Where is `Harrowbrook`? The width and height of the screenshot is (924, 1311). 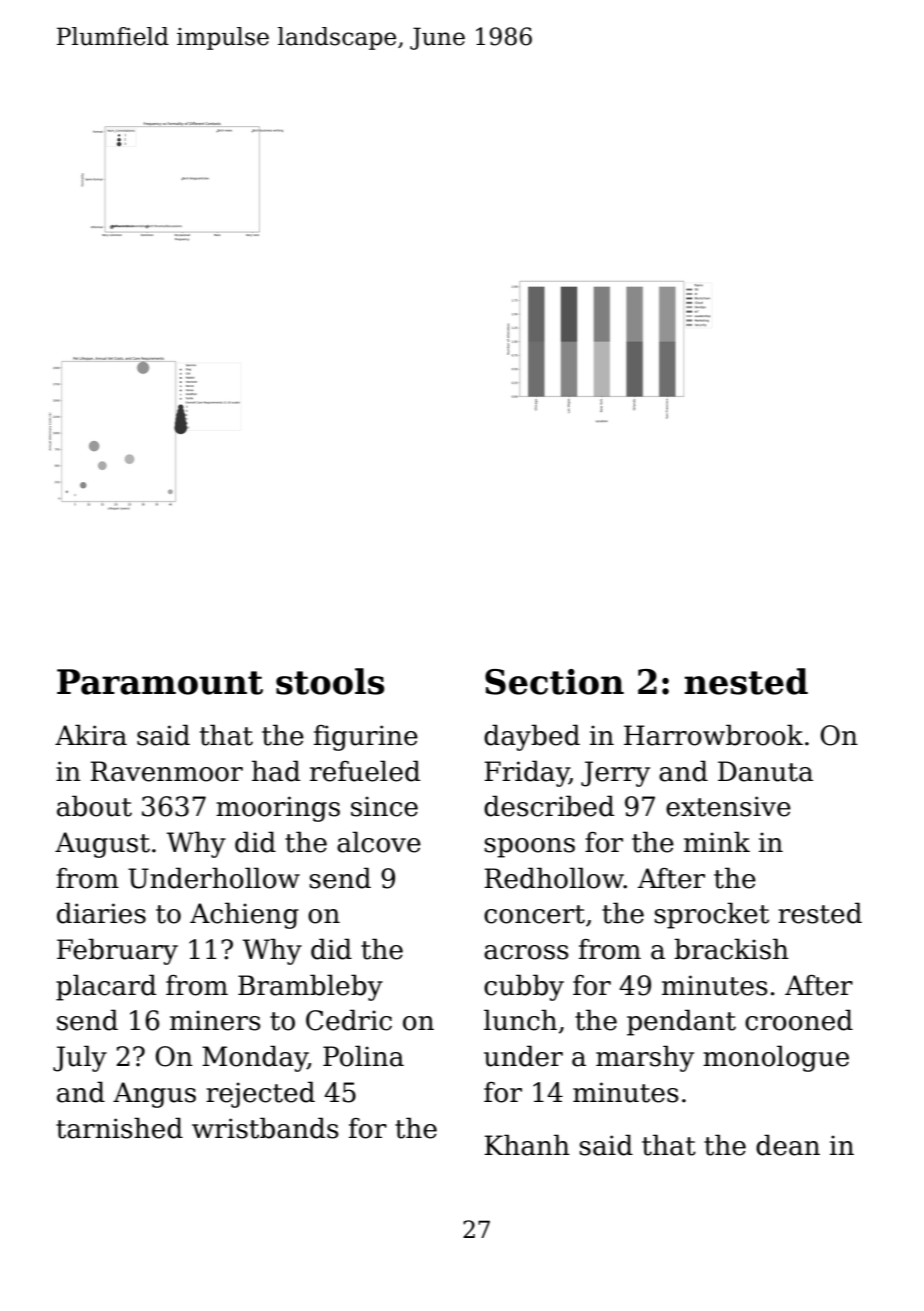 Harrowbrook is located at coordinates (713, 735).
